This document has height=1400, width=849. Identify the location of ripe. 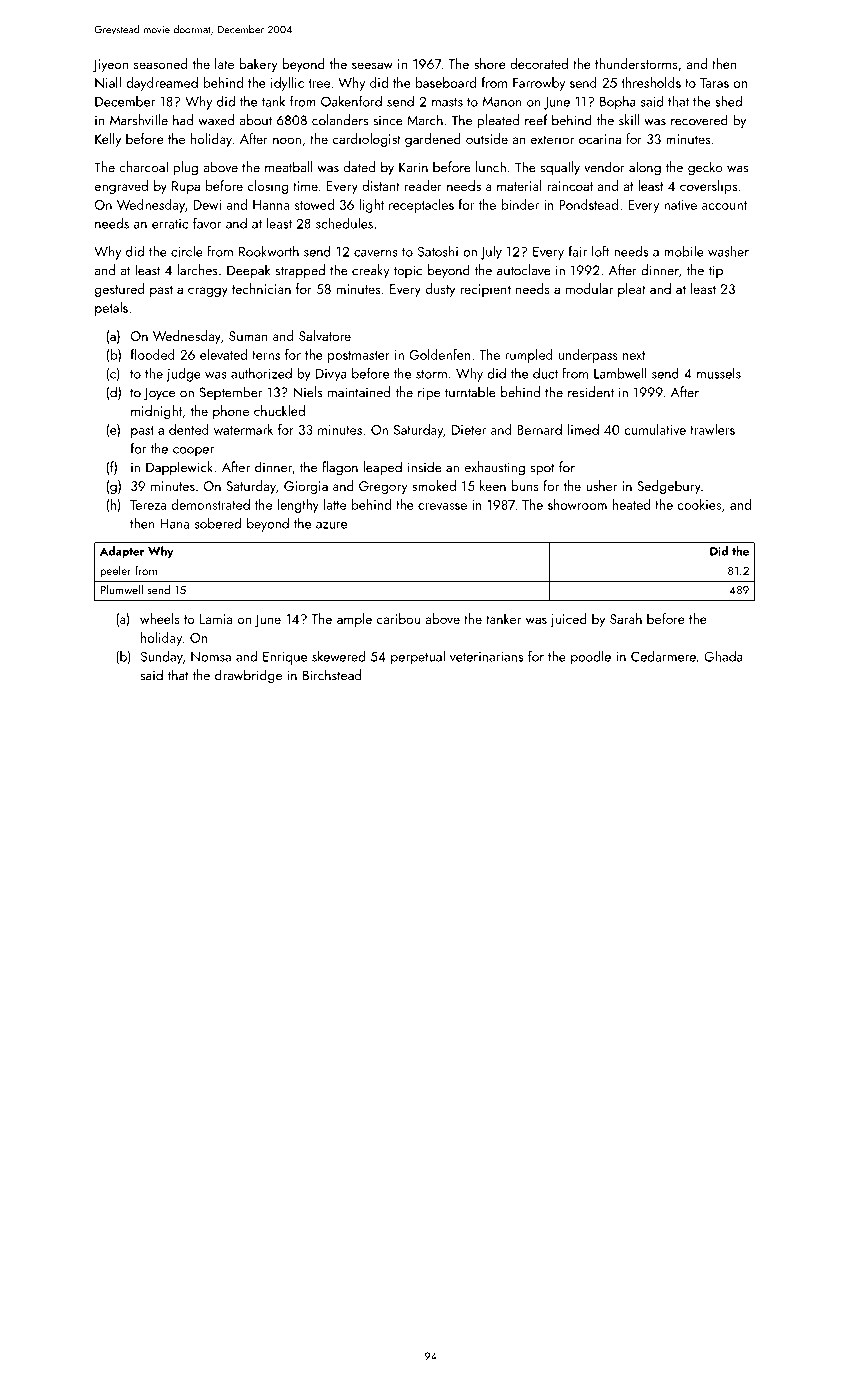
(429, 394).
